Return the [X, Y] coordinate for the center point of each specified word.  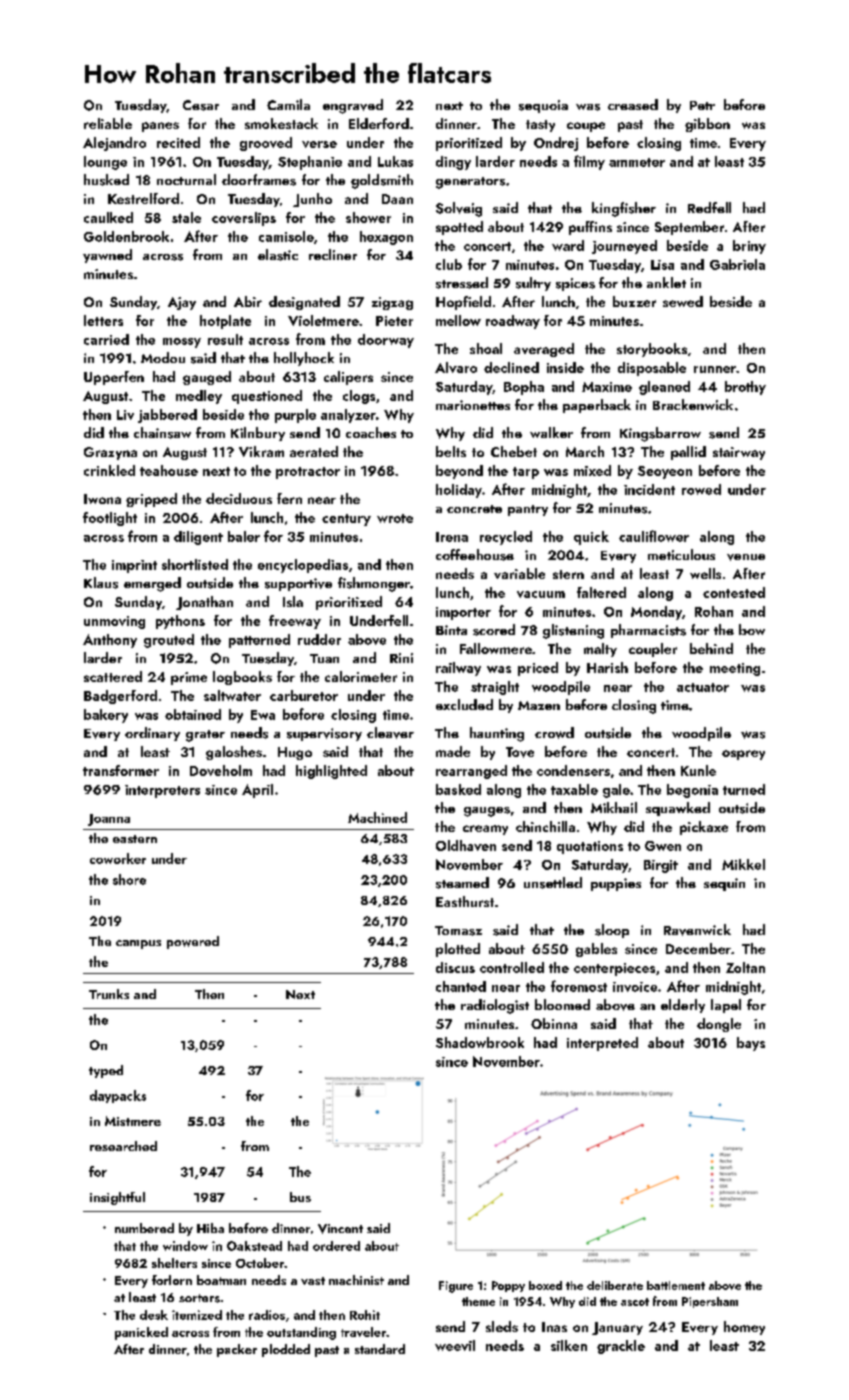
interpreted [602, 1044]
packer [237, 1350]
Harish [607, 667]
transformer [121, 770]
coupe [586, 127]
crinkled [109, 470]
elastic [278, 255]
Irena [452, 537]
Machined [377, 817]
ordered [336, 1246]
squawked [678, 809]
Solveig [459, 209]
